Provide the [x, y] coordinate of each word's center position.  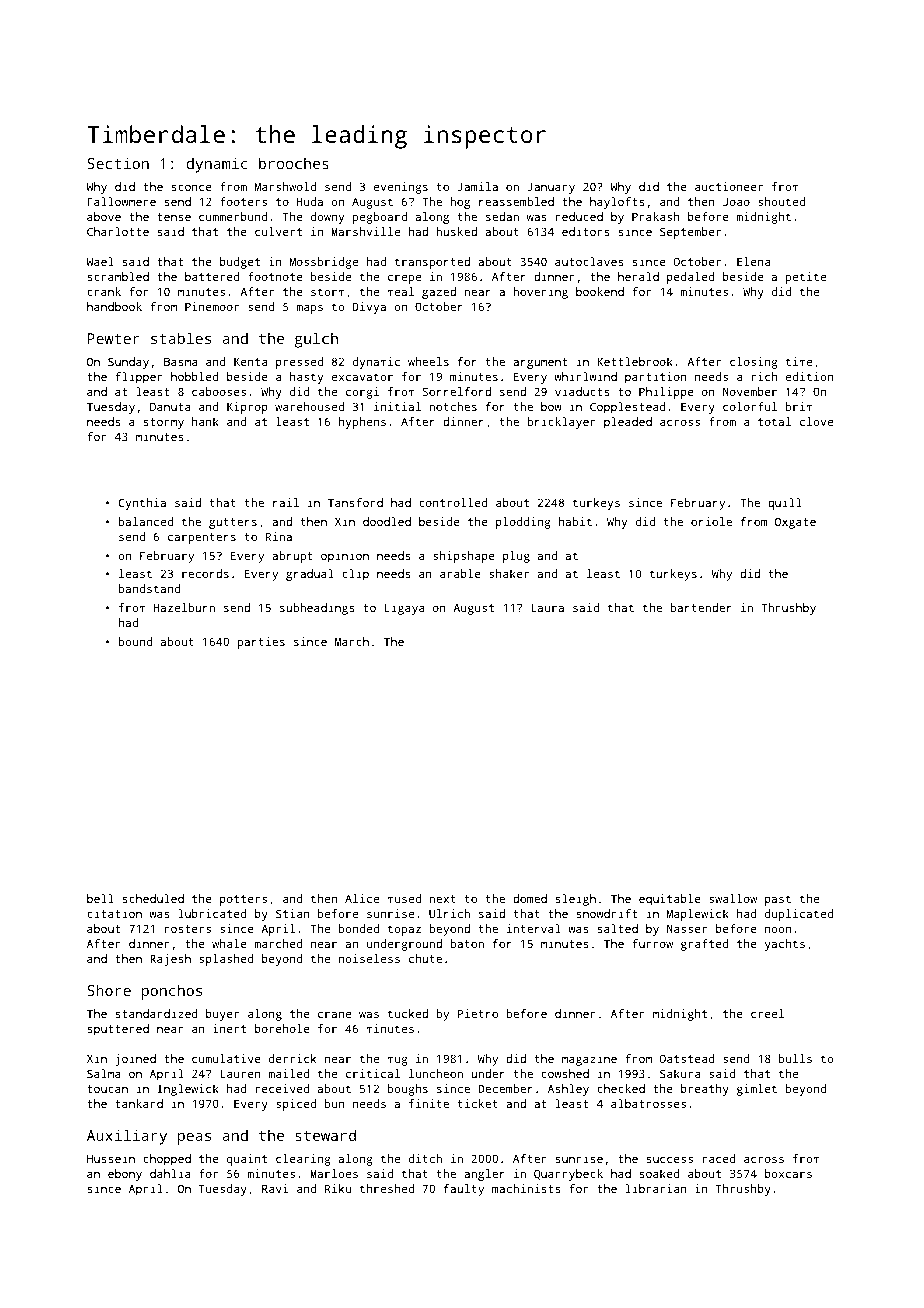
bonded [359, 928]
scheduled [153, 898]
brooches [294, 163]
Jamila [477, 186]
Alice [362, 898]
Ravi [275, 1188]
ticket [478, 1103]
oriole [711, 521]
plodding [523, 523]
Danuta [170, 406]
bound [135, 641]
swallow [733, 898]
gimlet [757, 1090]
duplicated [799, 915]
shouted [781, 201]
